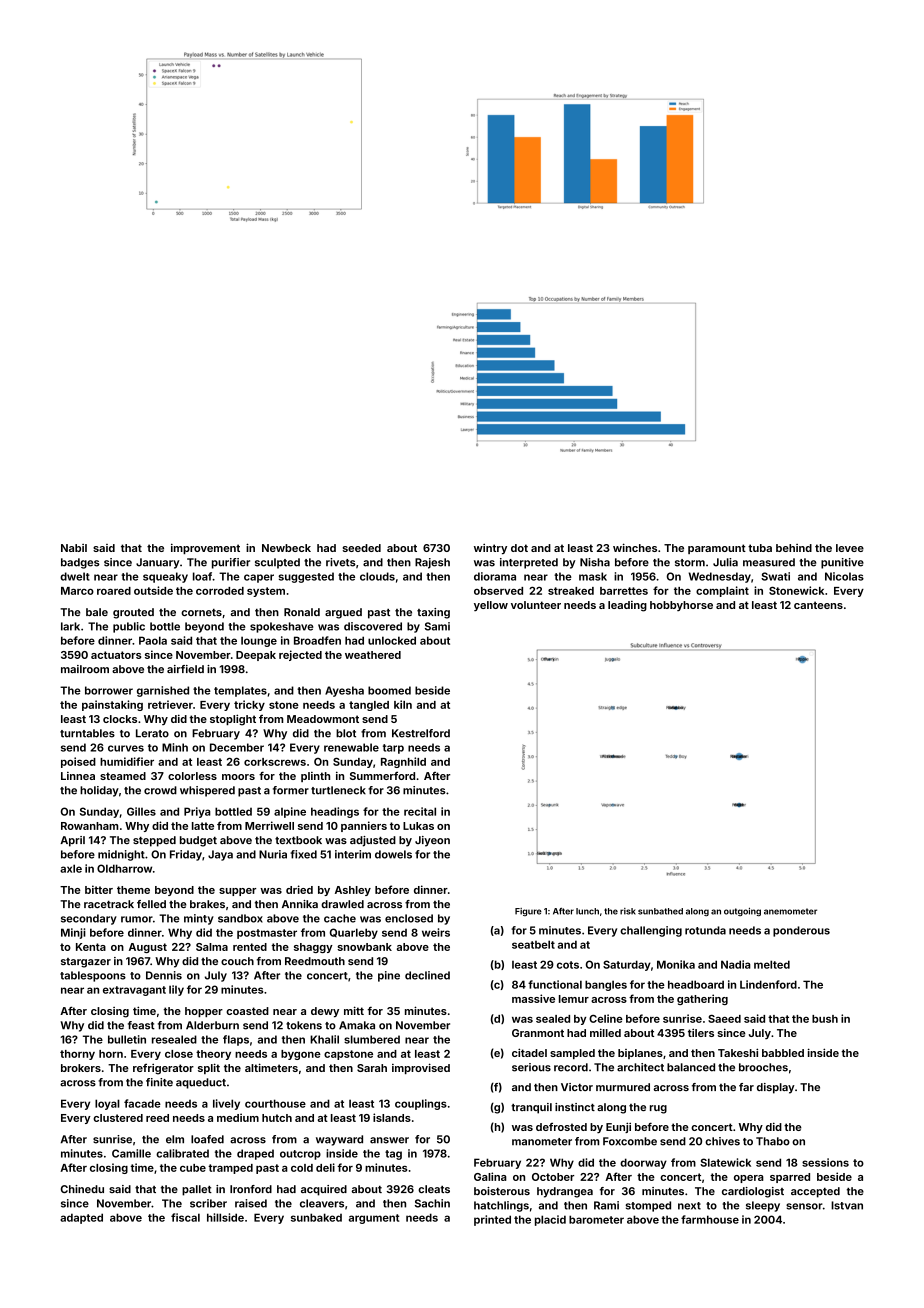  What do you see at coordinates (690, 563) in the page?
I see `storm` at bounding box center [690, 563].
